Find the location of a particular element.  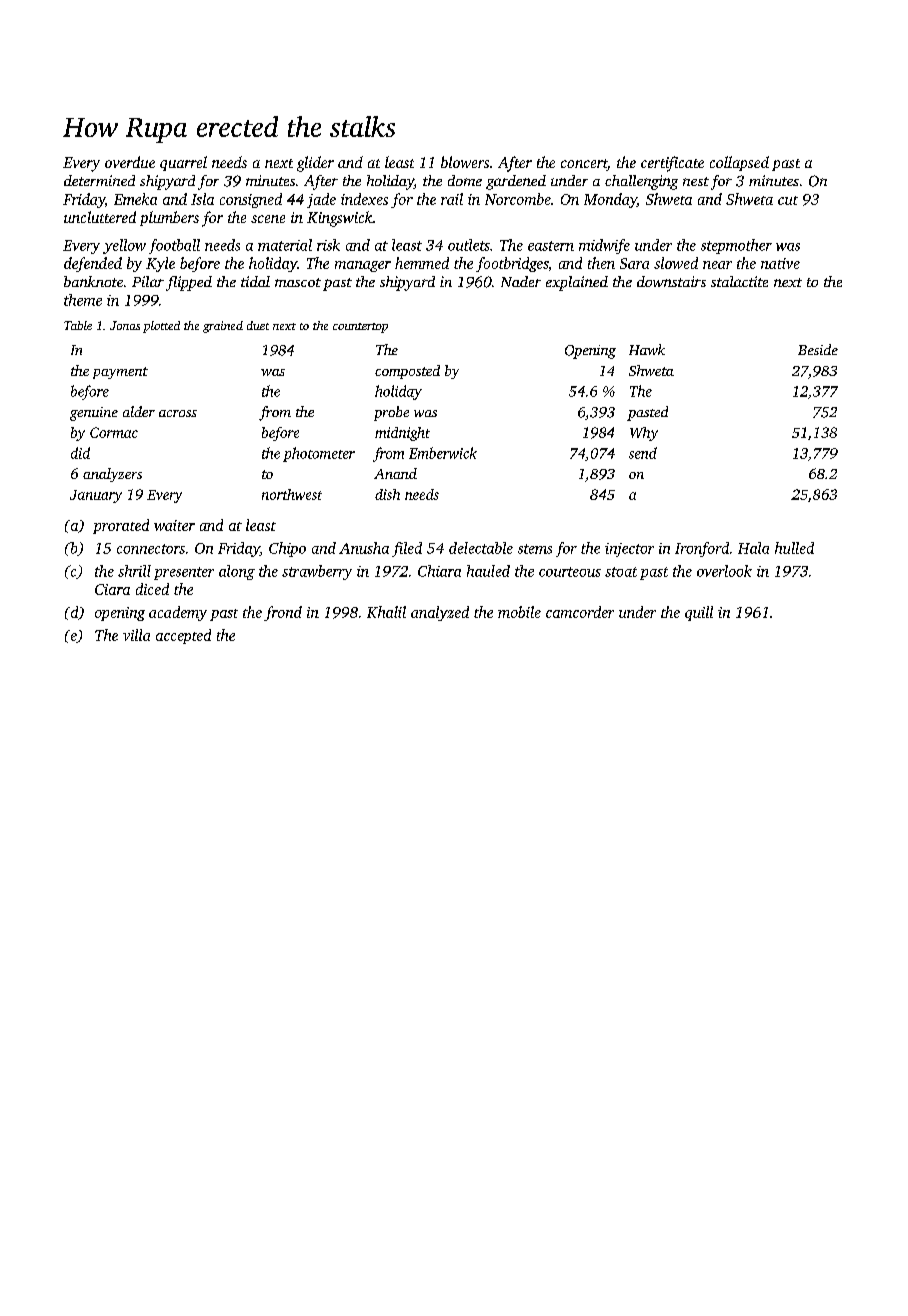

countertop is located at coordinates (360, 328).
